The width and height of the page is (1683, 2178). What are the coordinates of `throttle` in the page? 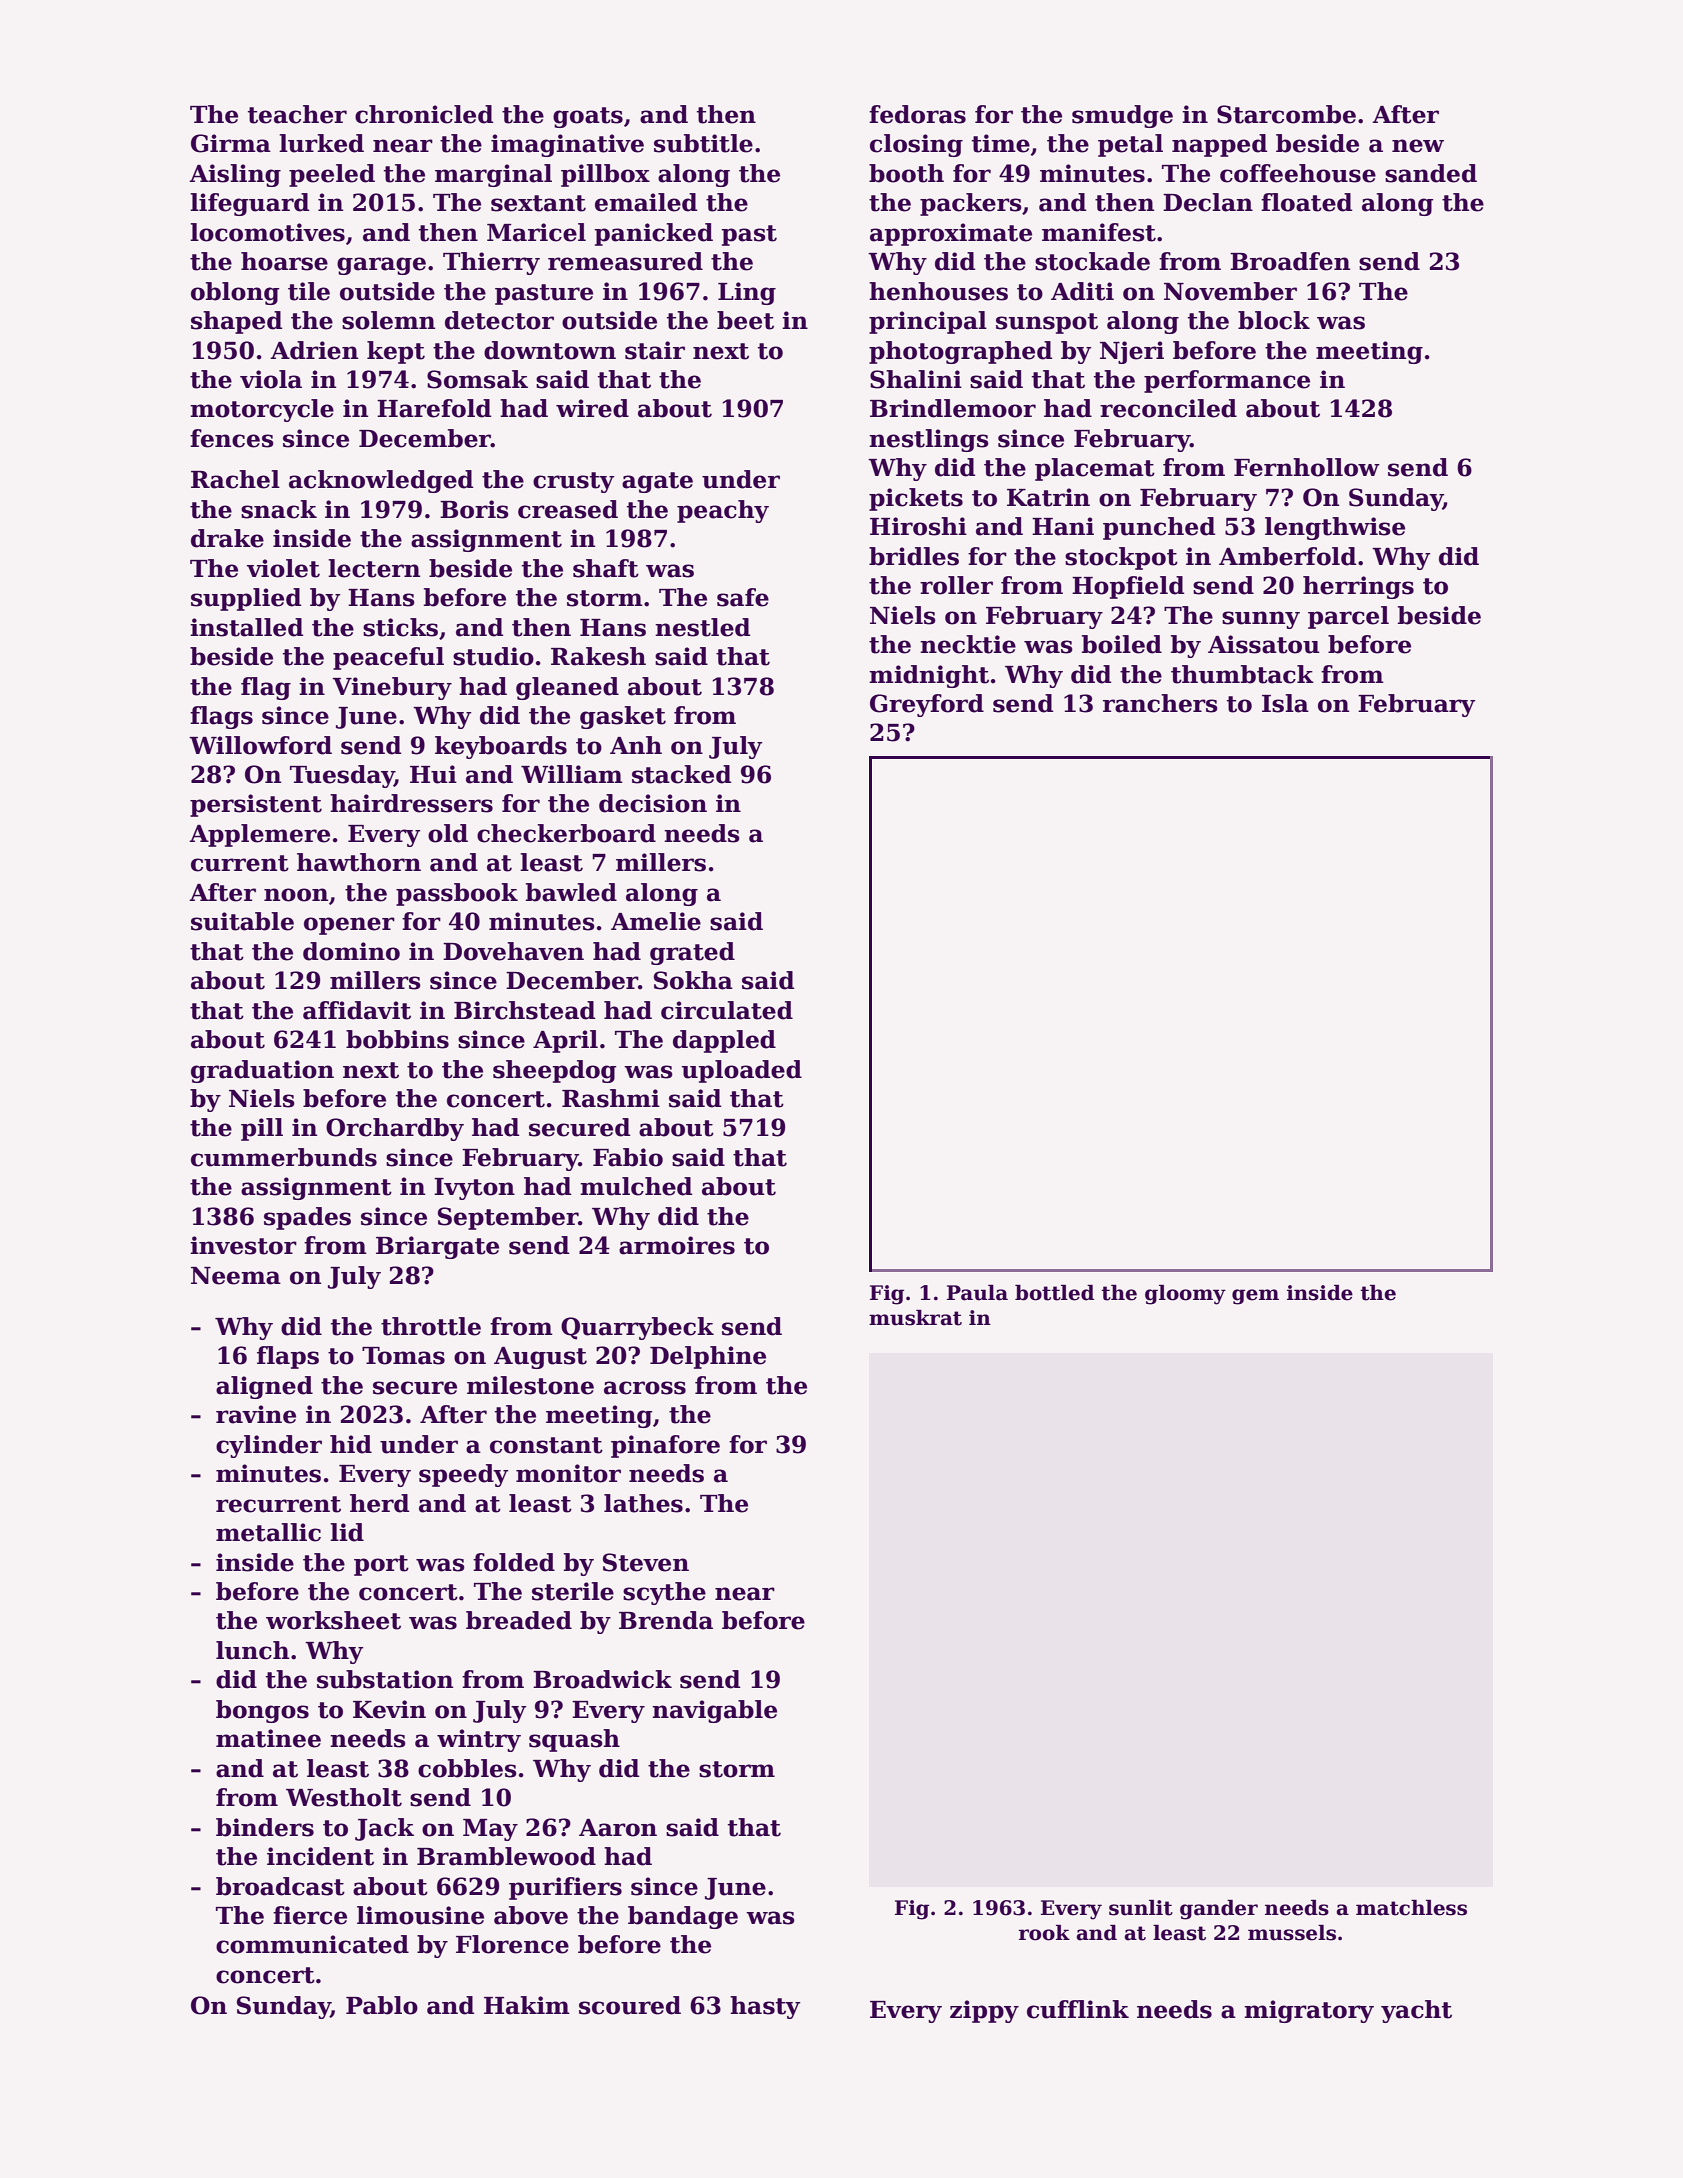 It's located at (431, 1326).
